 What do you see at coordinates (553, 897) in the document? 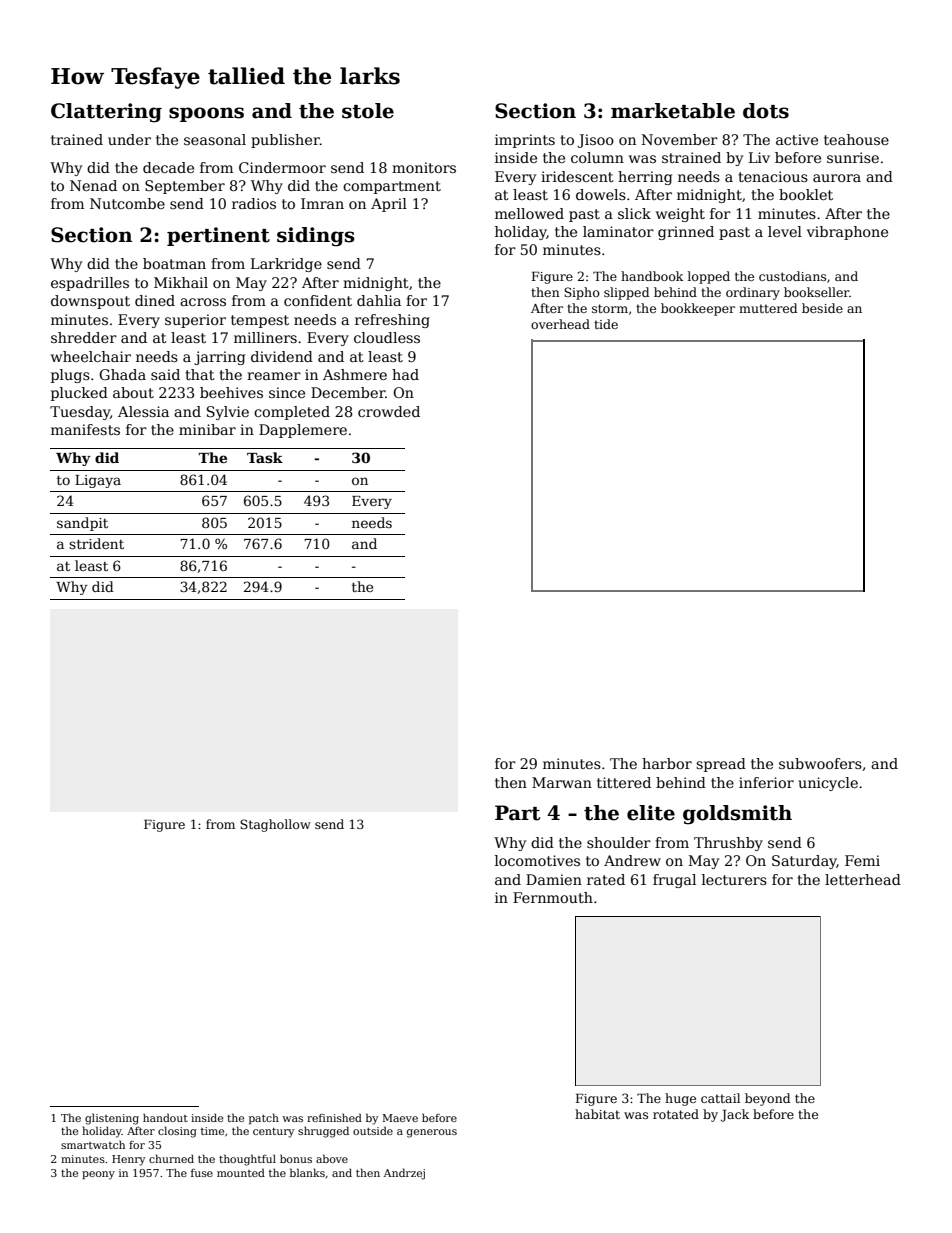
I see `Fernmouth` at bounding box center [553, 897].
